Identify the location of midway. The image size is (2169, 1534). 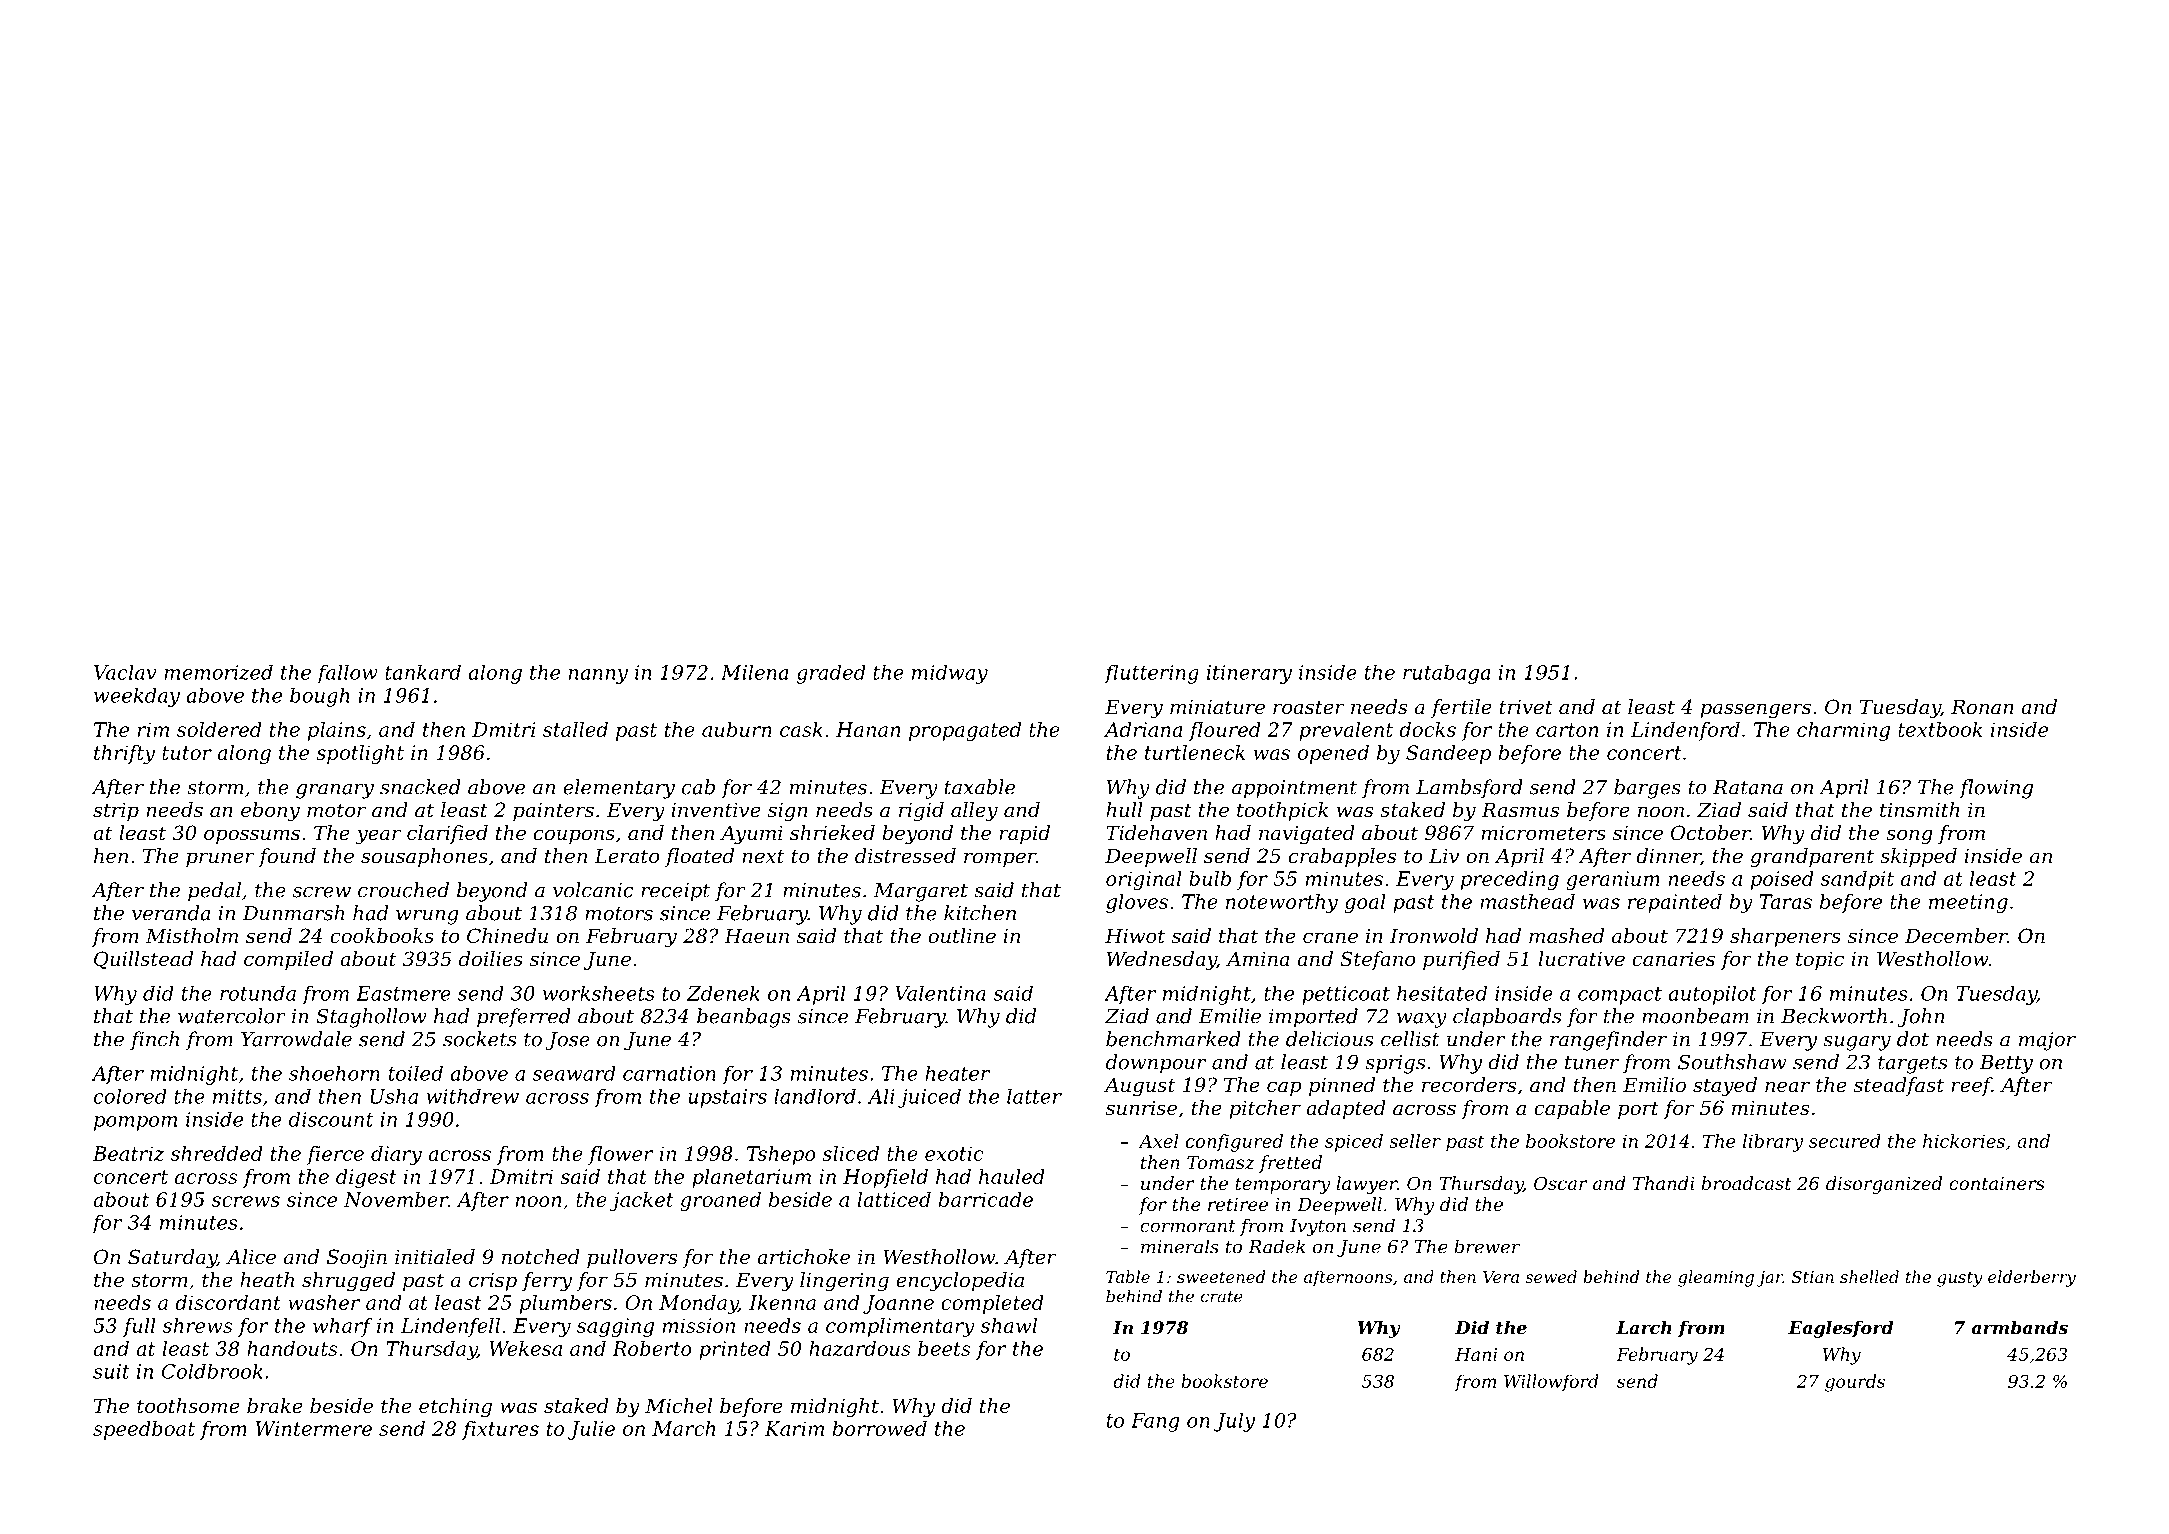
(950, 674).
